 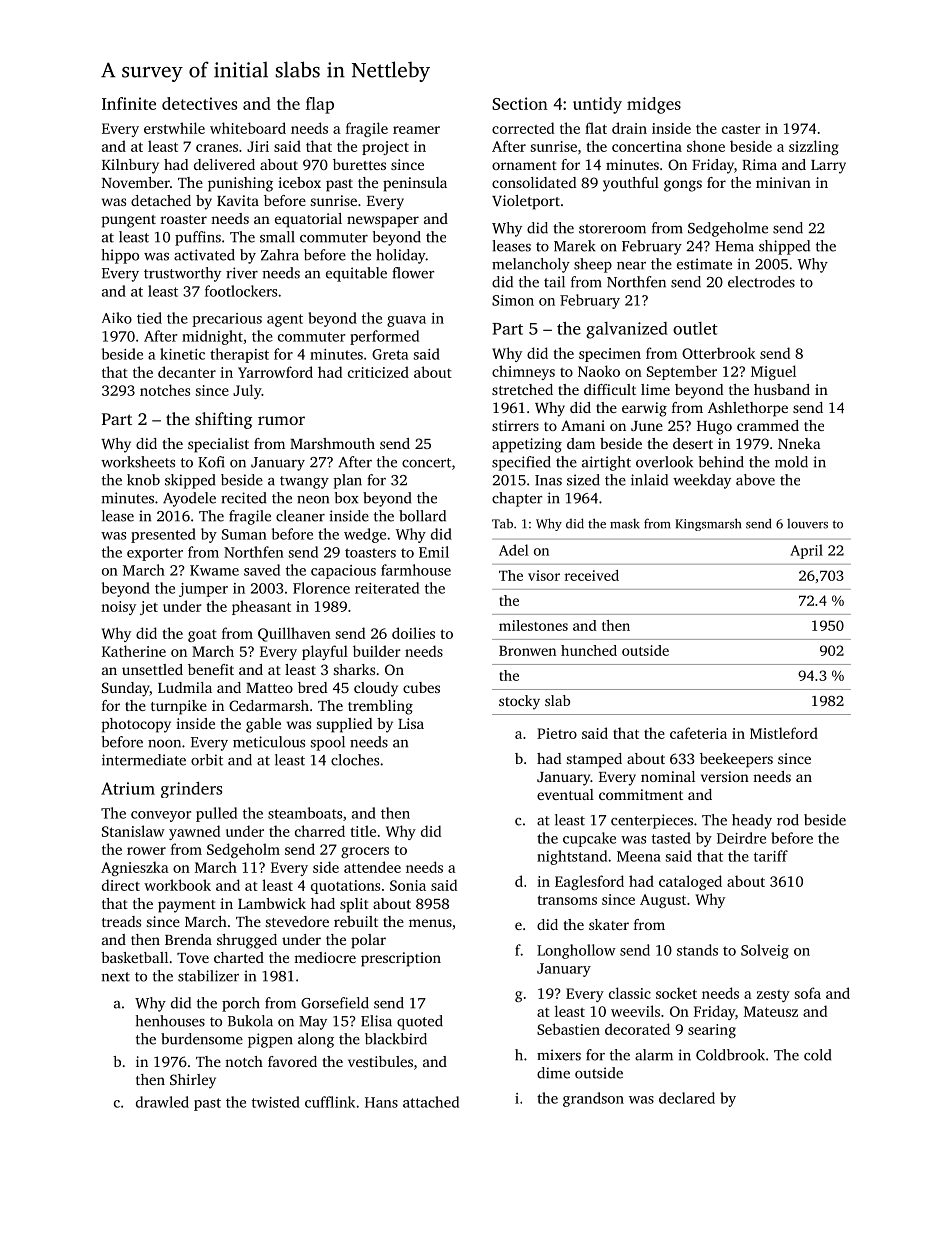 What do you see at coordinates (390, 354) in the screenshot?
I see `Greta` at bounding box center [390, 354].
